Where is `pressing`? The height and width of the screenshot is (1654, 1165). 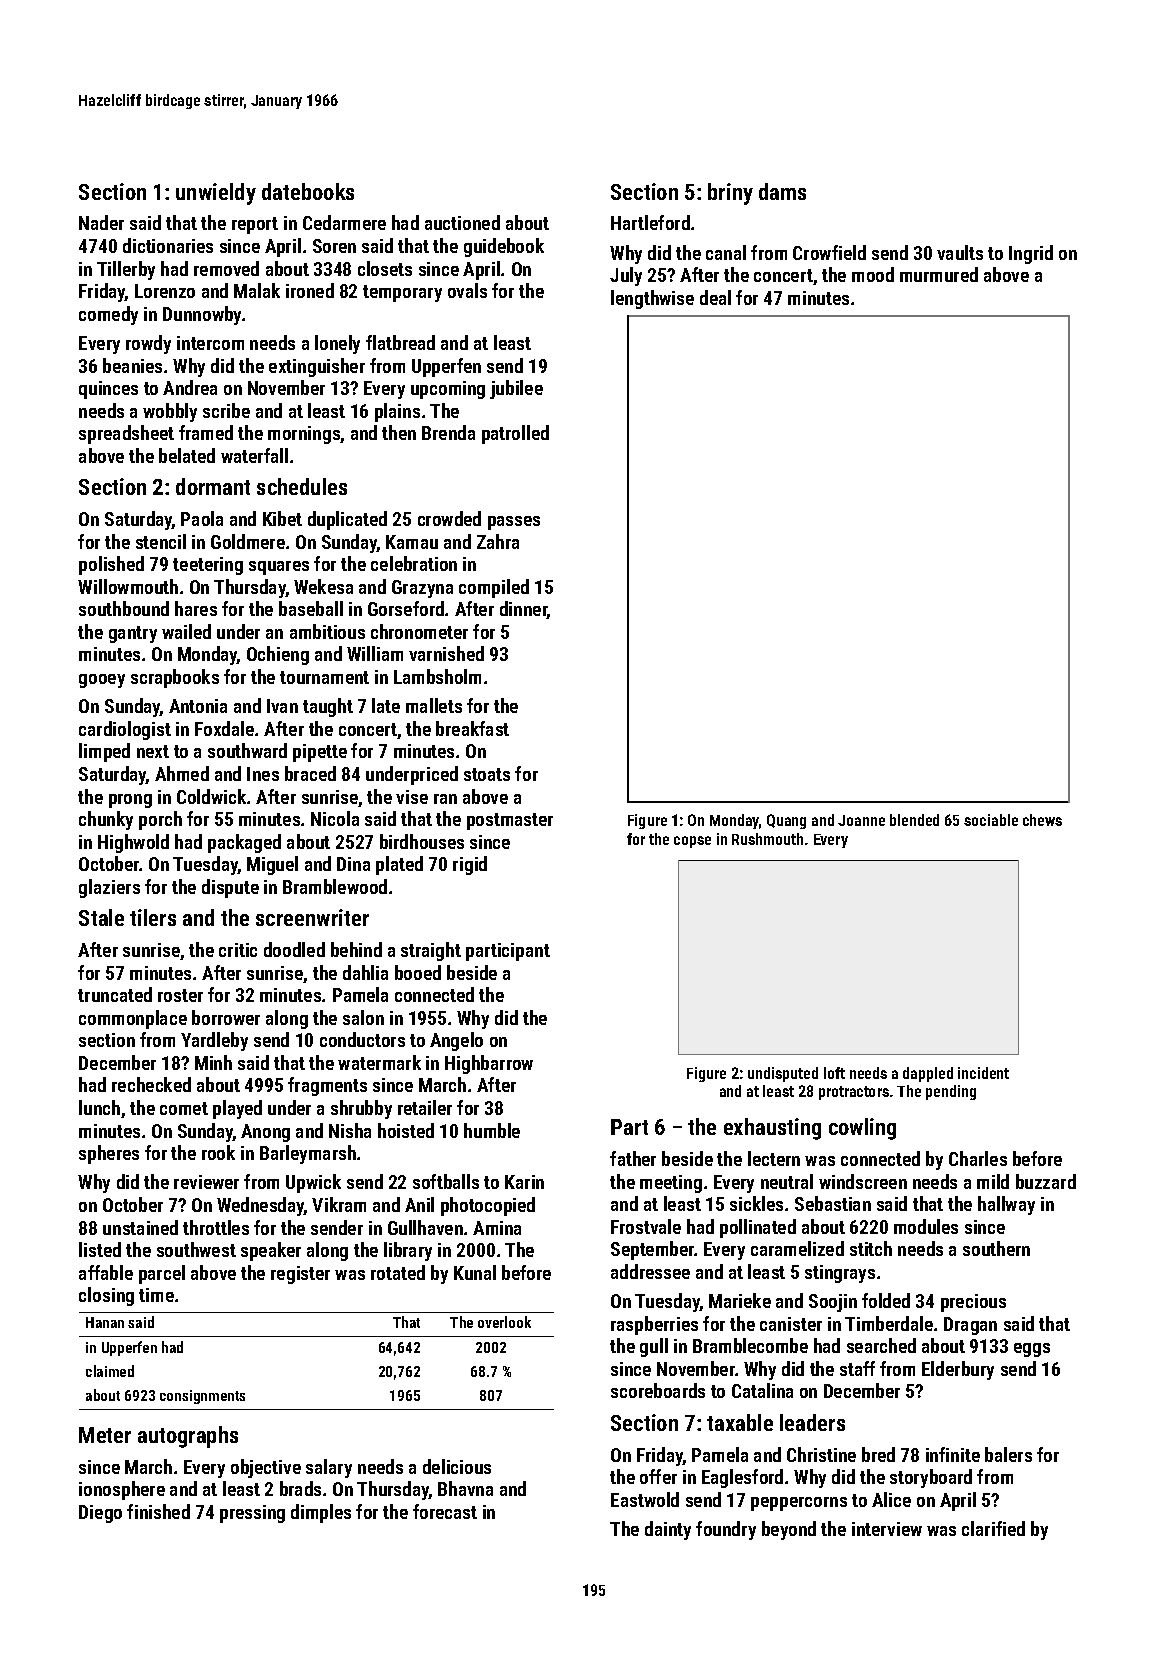
pressing is located at coordinates (252, 1514).
